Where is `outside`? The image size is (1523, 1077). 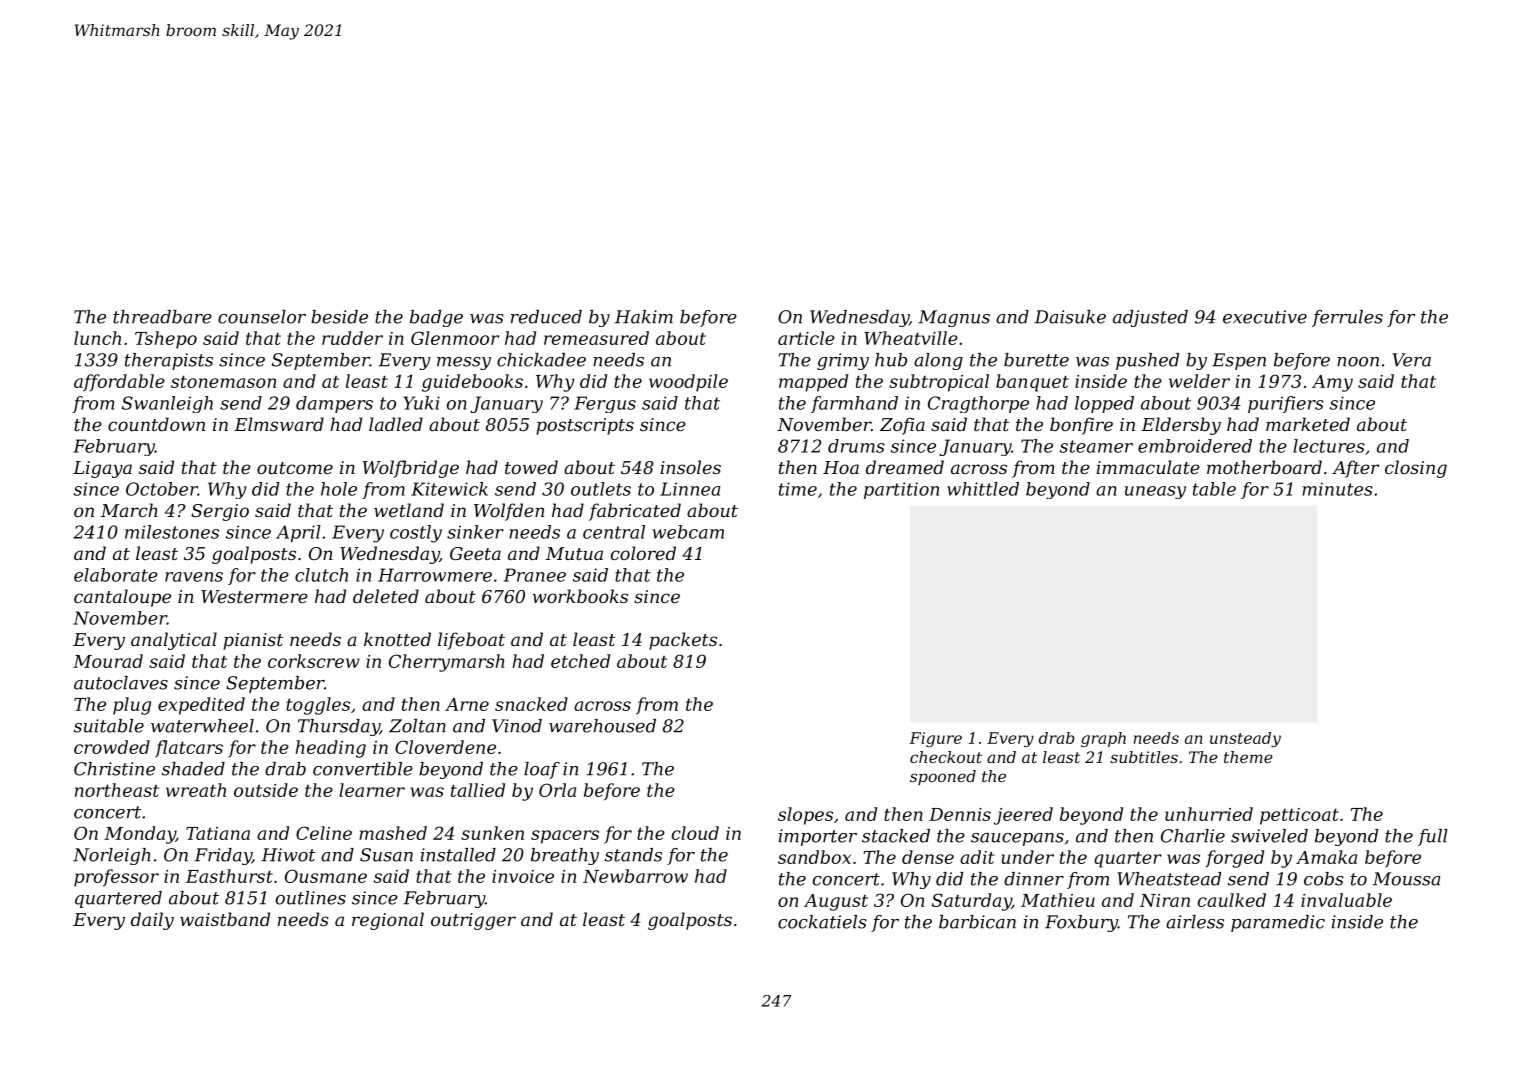
outside is located at coordinates (266, 790).
